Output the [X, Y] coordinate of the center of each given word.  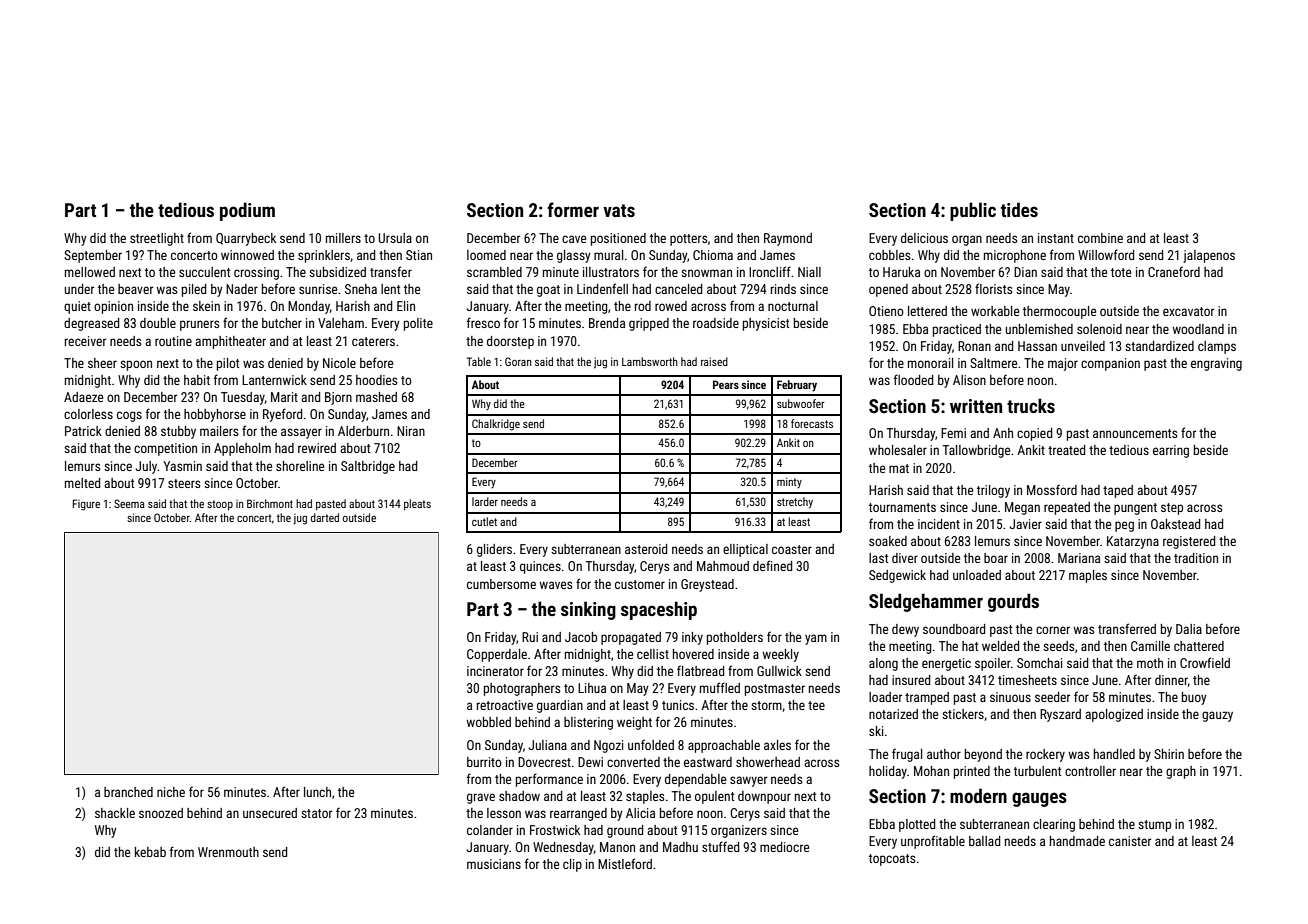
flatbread [700, 670]
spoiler [993, 664]
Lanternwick [274, 380]
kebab [150, 852]
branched [128, 792]
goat [548, 291]
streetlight [157, 239]
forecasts [812, 423]
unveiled [1083, 346]
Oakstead [1175, 524]
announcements [1135, 433]
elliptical [745, 550]
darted [325, 517]
